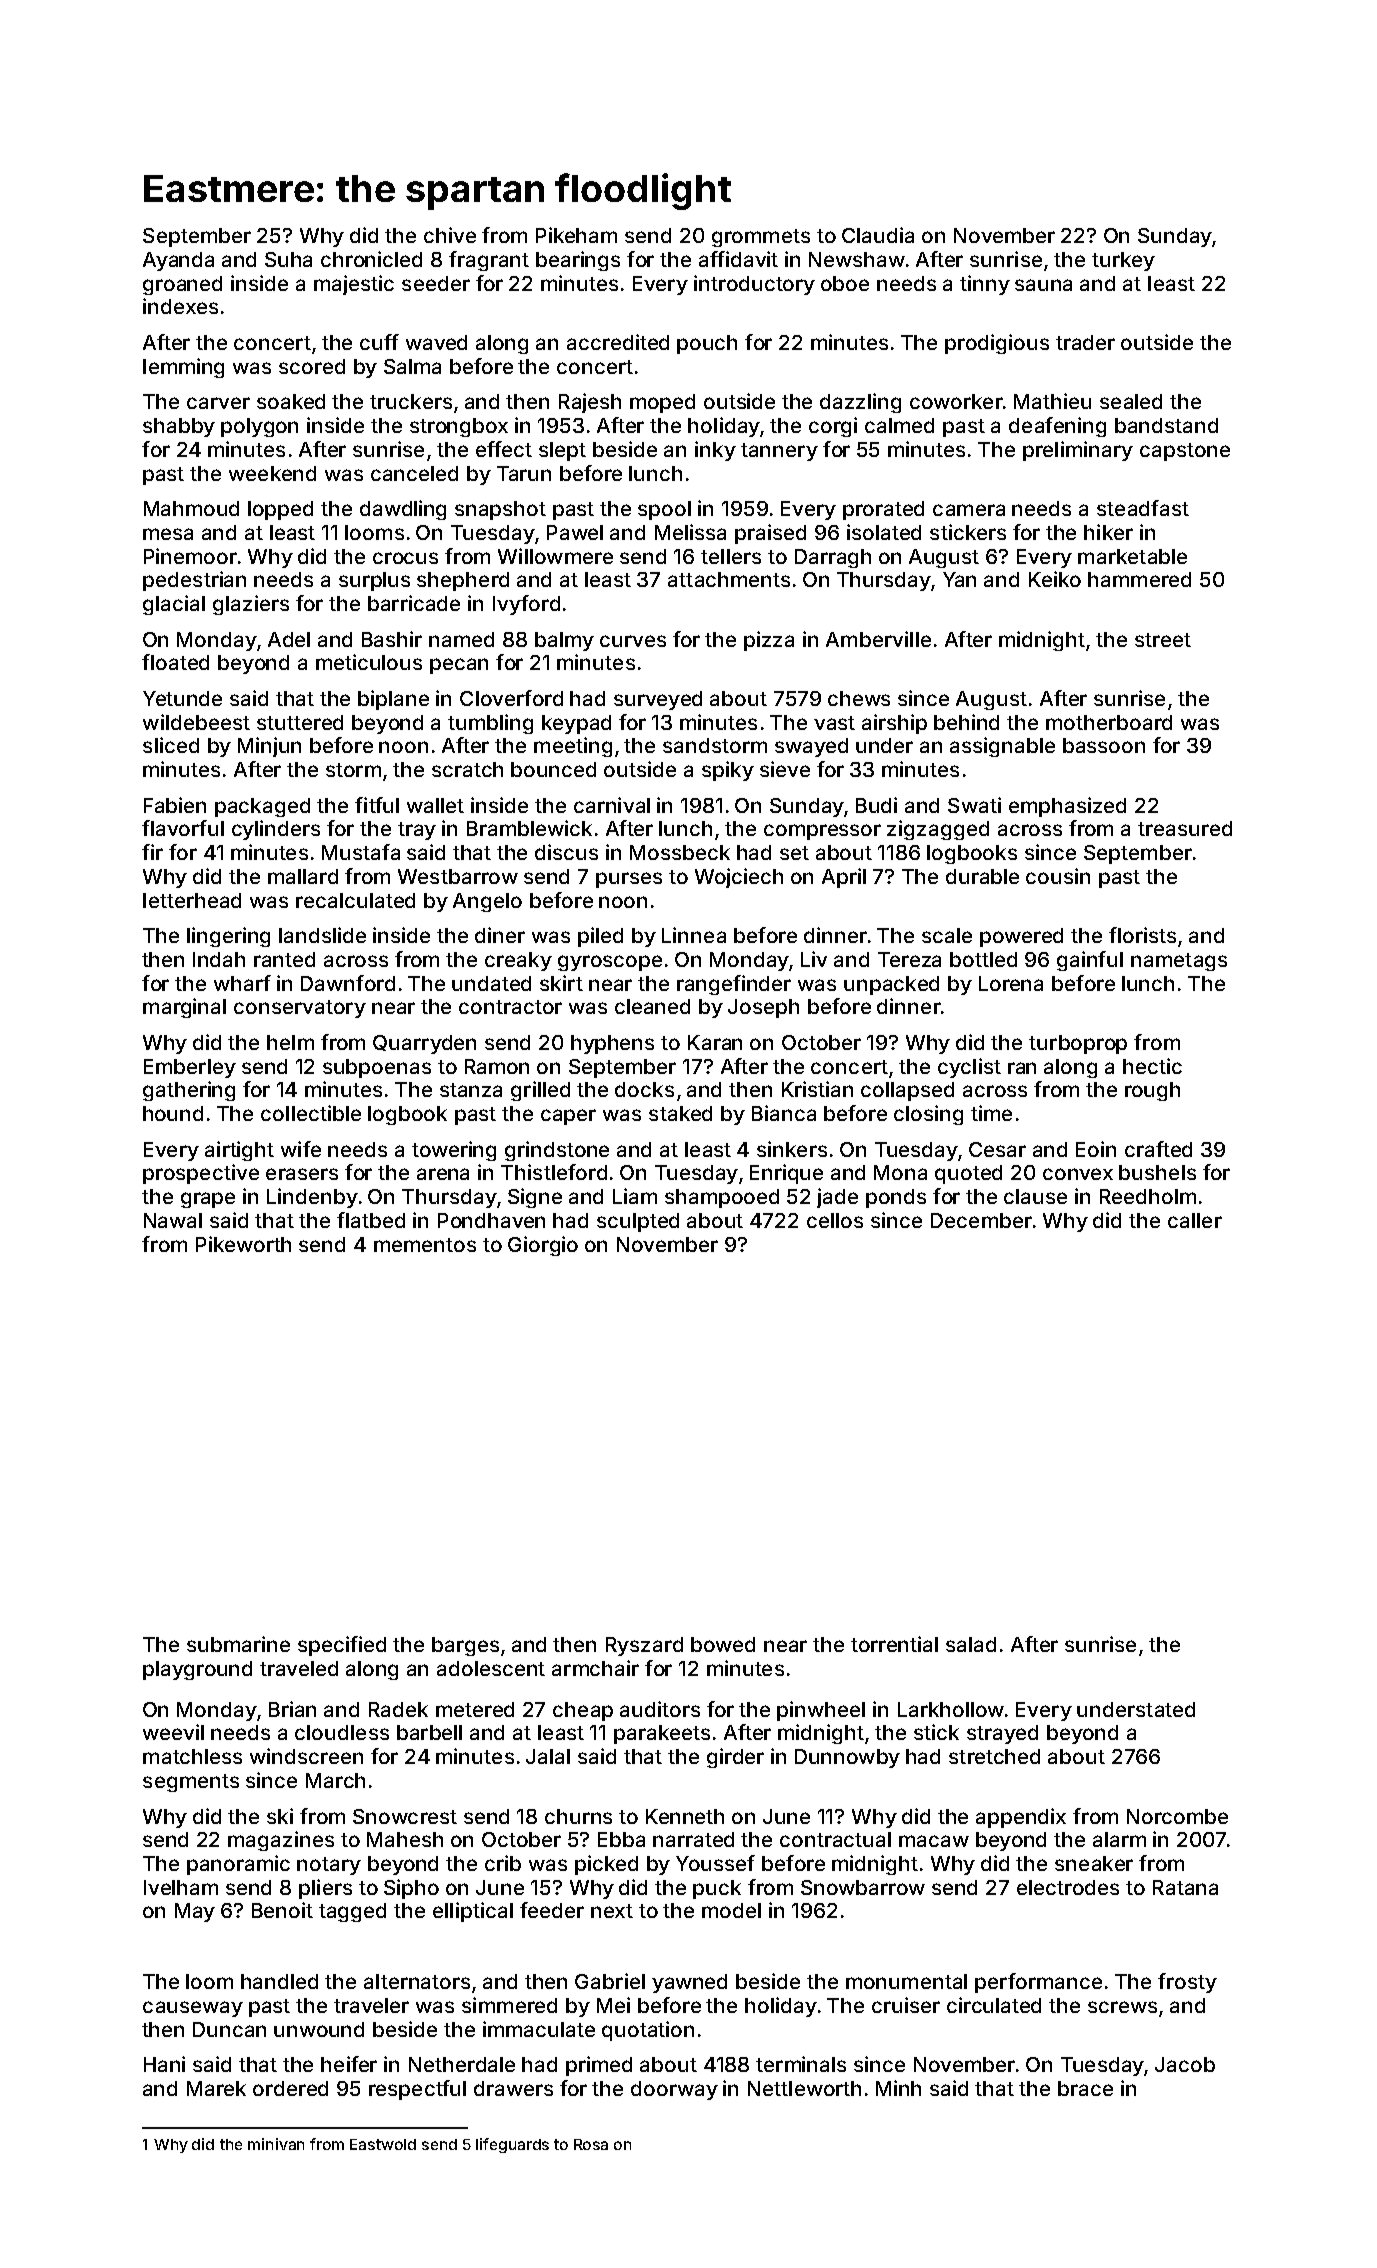  Describe the element at coordinates (1139, 579) in the document. I see `hammered` at that location.
